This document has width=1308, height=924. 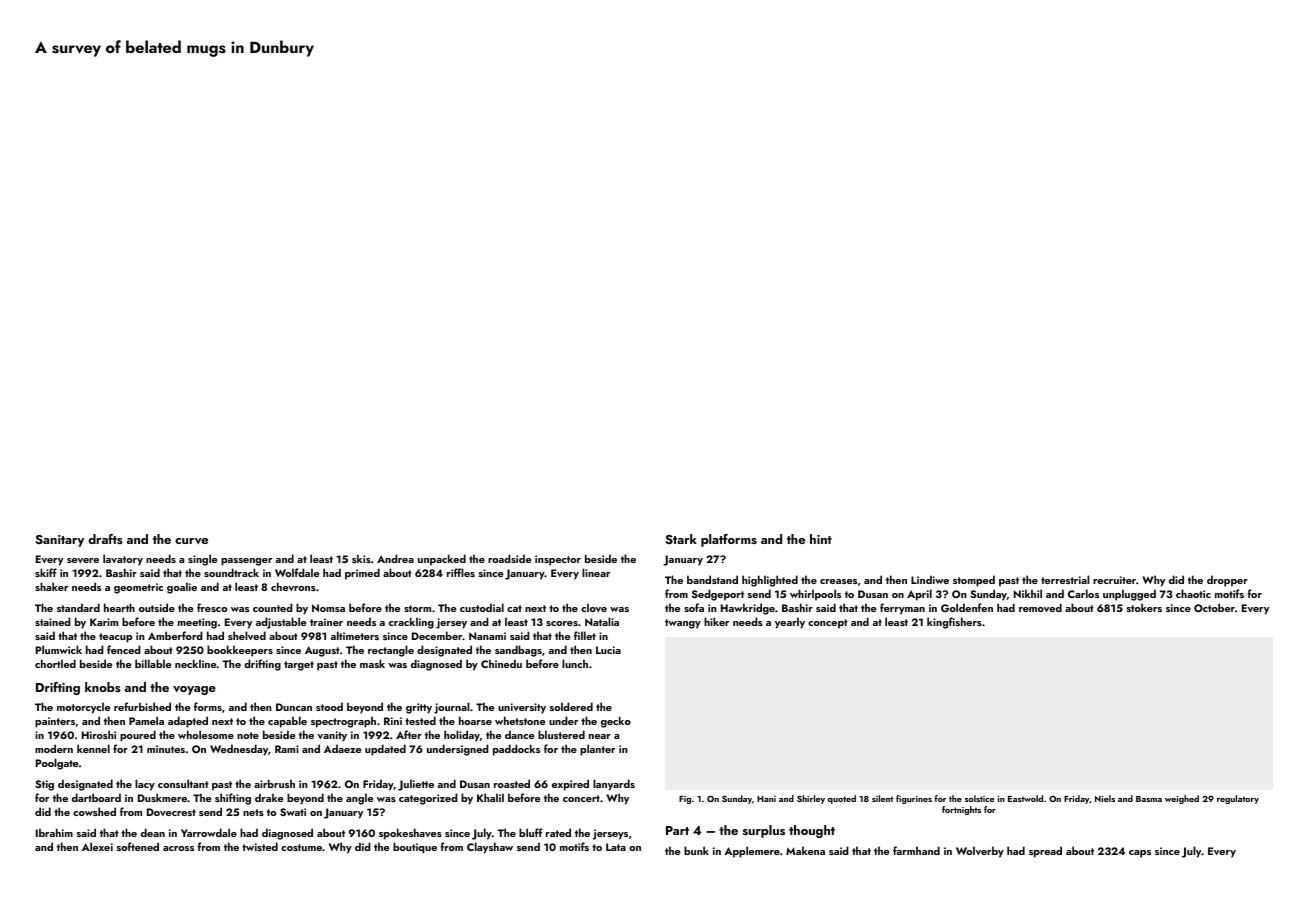 I want to click on Sedgeport, so click(x=718, y=595).
